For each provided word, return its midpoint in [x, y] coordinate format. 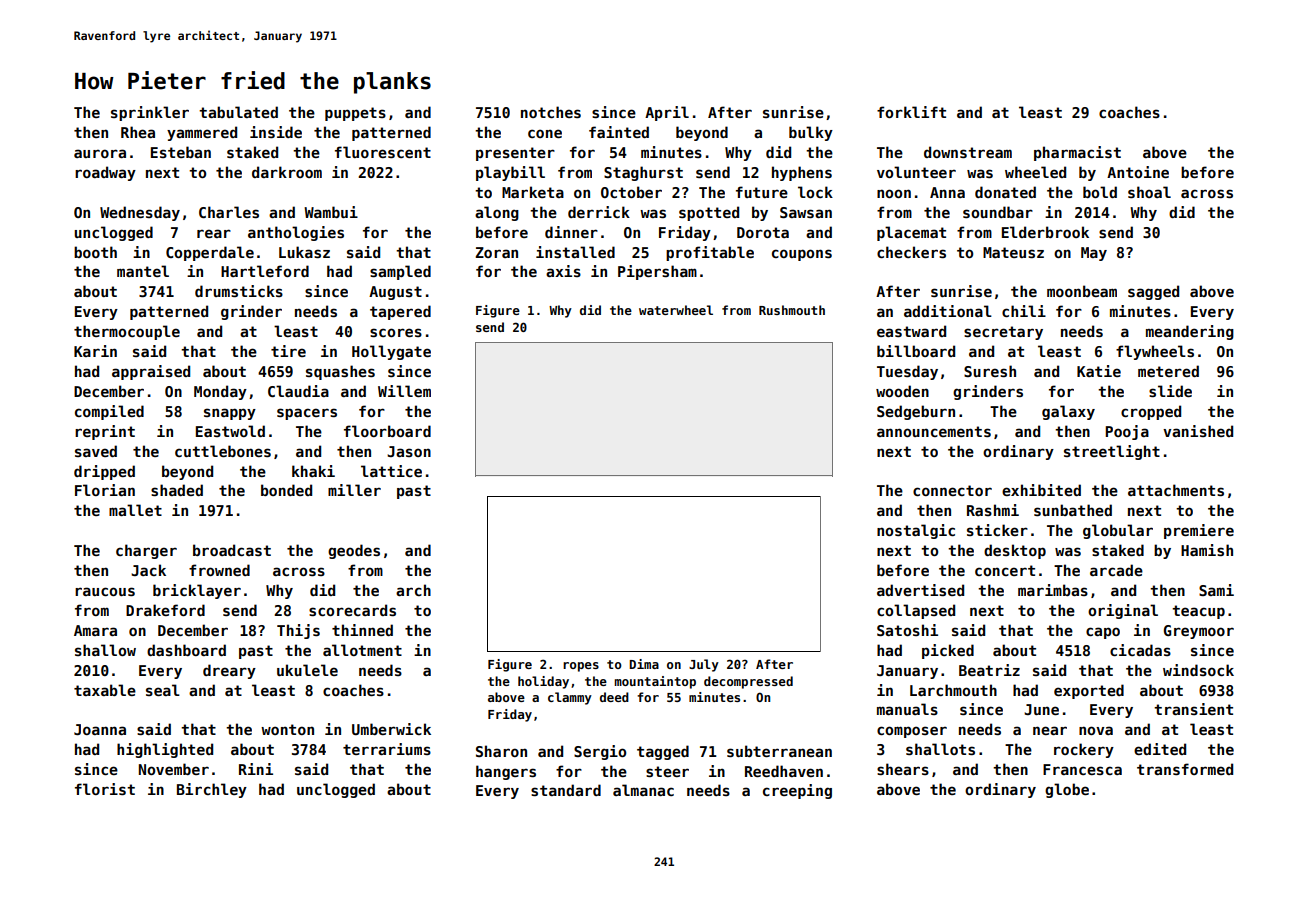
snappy [230, 414]
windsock [1198, 670]
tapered [400, 312]
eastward [911, 331]
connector [952, 490]
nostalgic [916, 531]
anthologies [296, 233]
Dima [644, 664]
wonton [287, 729]
